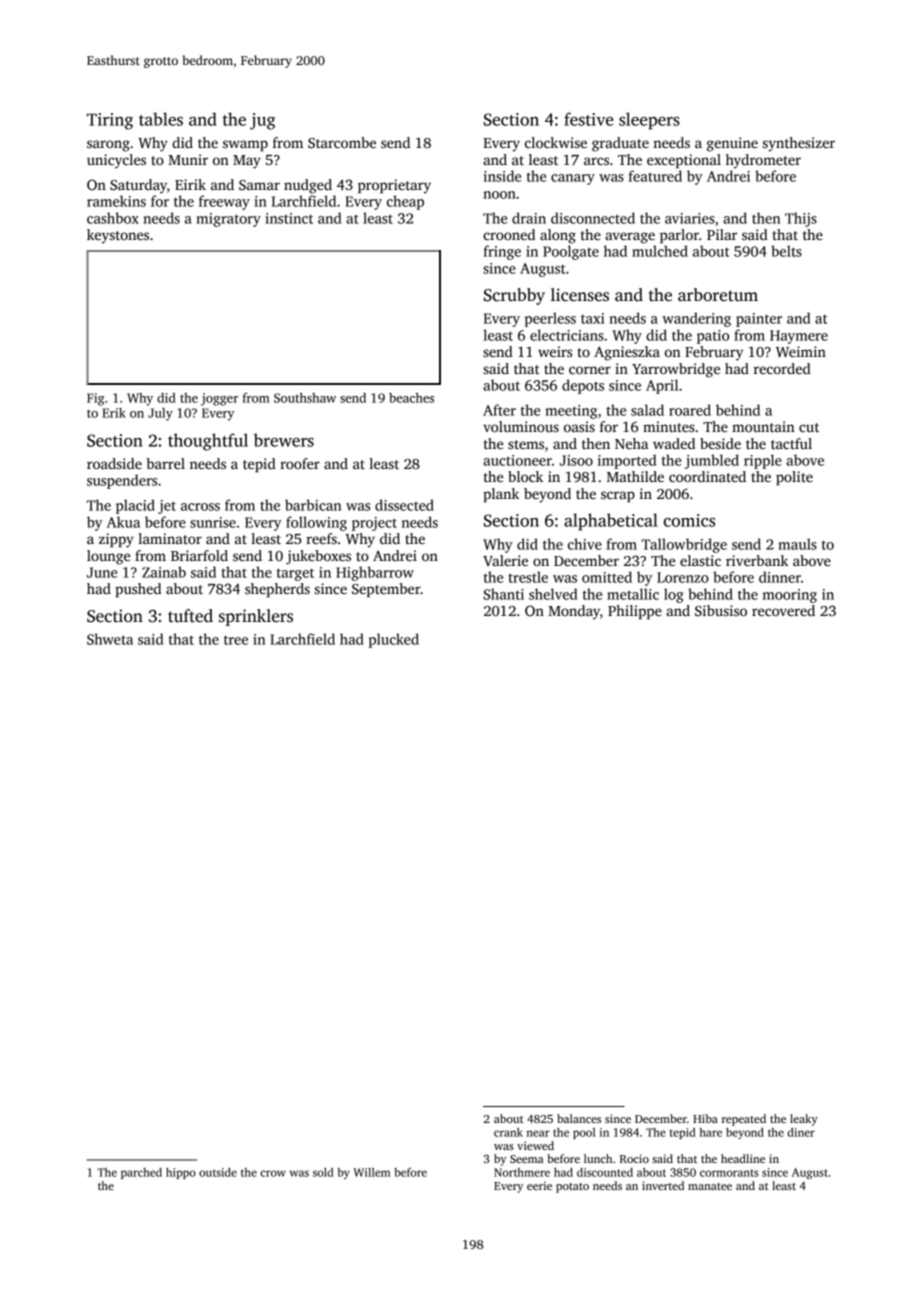  Describe the element at coordinates (167, 507) in the page. I see `jet` at that location.
